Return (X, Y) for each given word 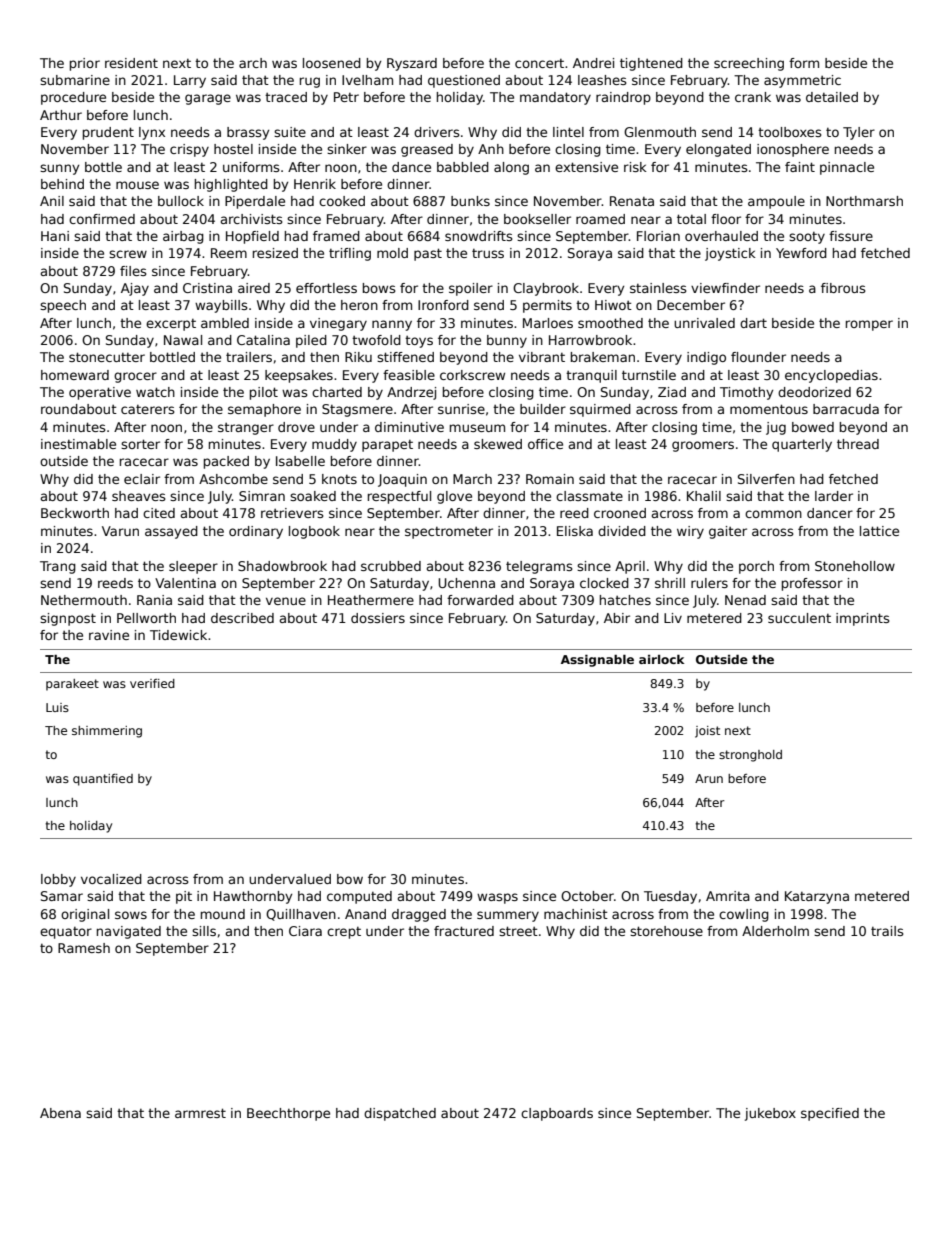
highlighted (231, 185)
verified (152, 683)
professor (812, 584)
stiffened (405, 357)
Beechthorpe (288, 1114)
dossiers (378, 618)
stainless (658, 288)
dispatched (400, 1114)
